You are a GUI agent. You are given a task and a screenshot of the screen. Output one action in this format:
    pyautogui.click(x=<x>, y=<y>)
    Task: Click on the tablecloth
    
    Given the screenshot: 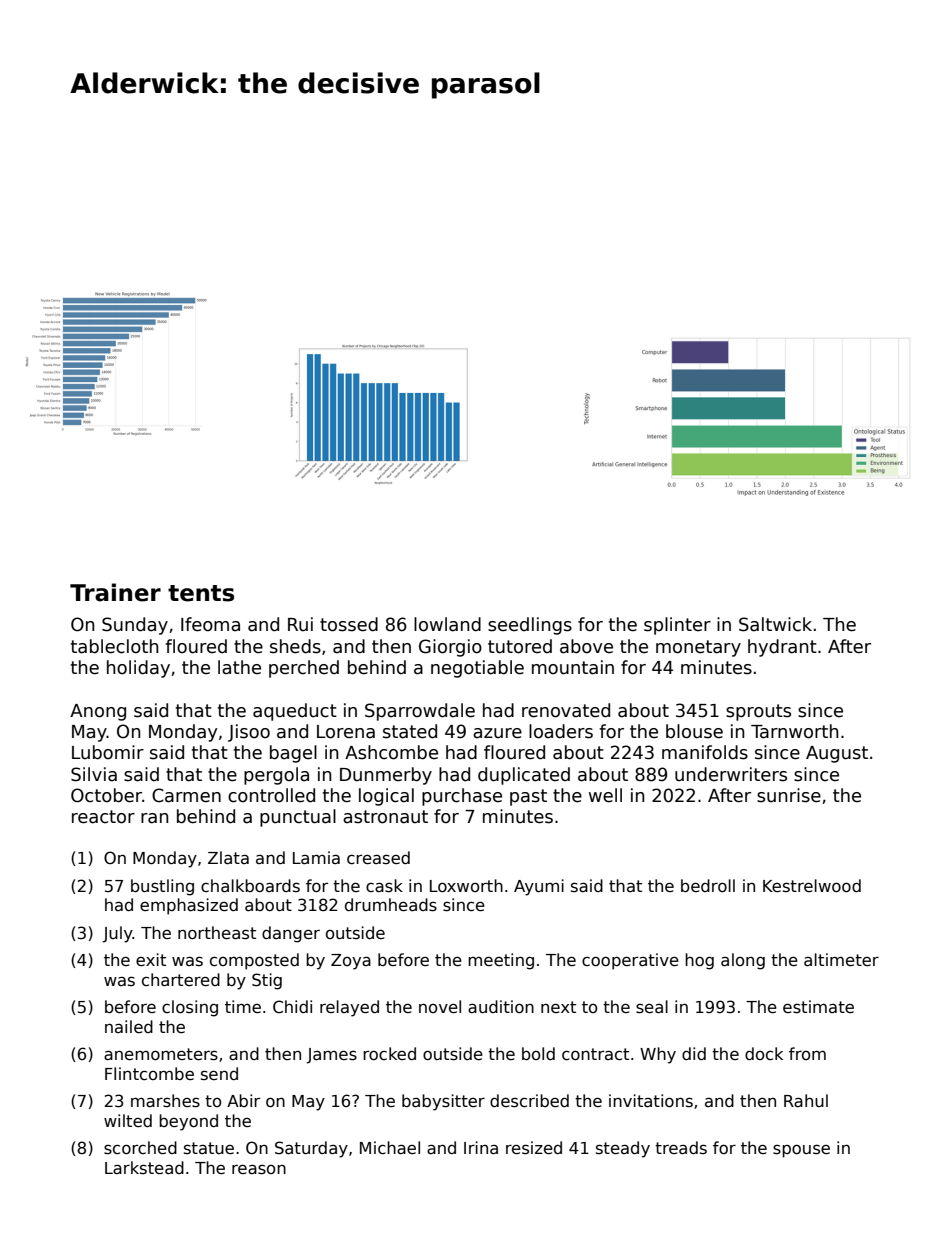 What is the action you would take?
    pyautogui.click(x=114, y=646)
